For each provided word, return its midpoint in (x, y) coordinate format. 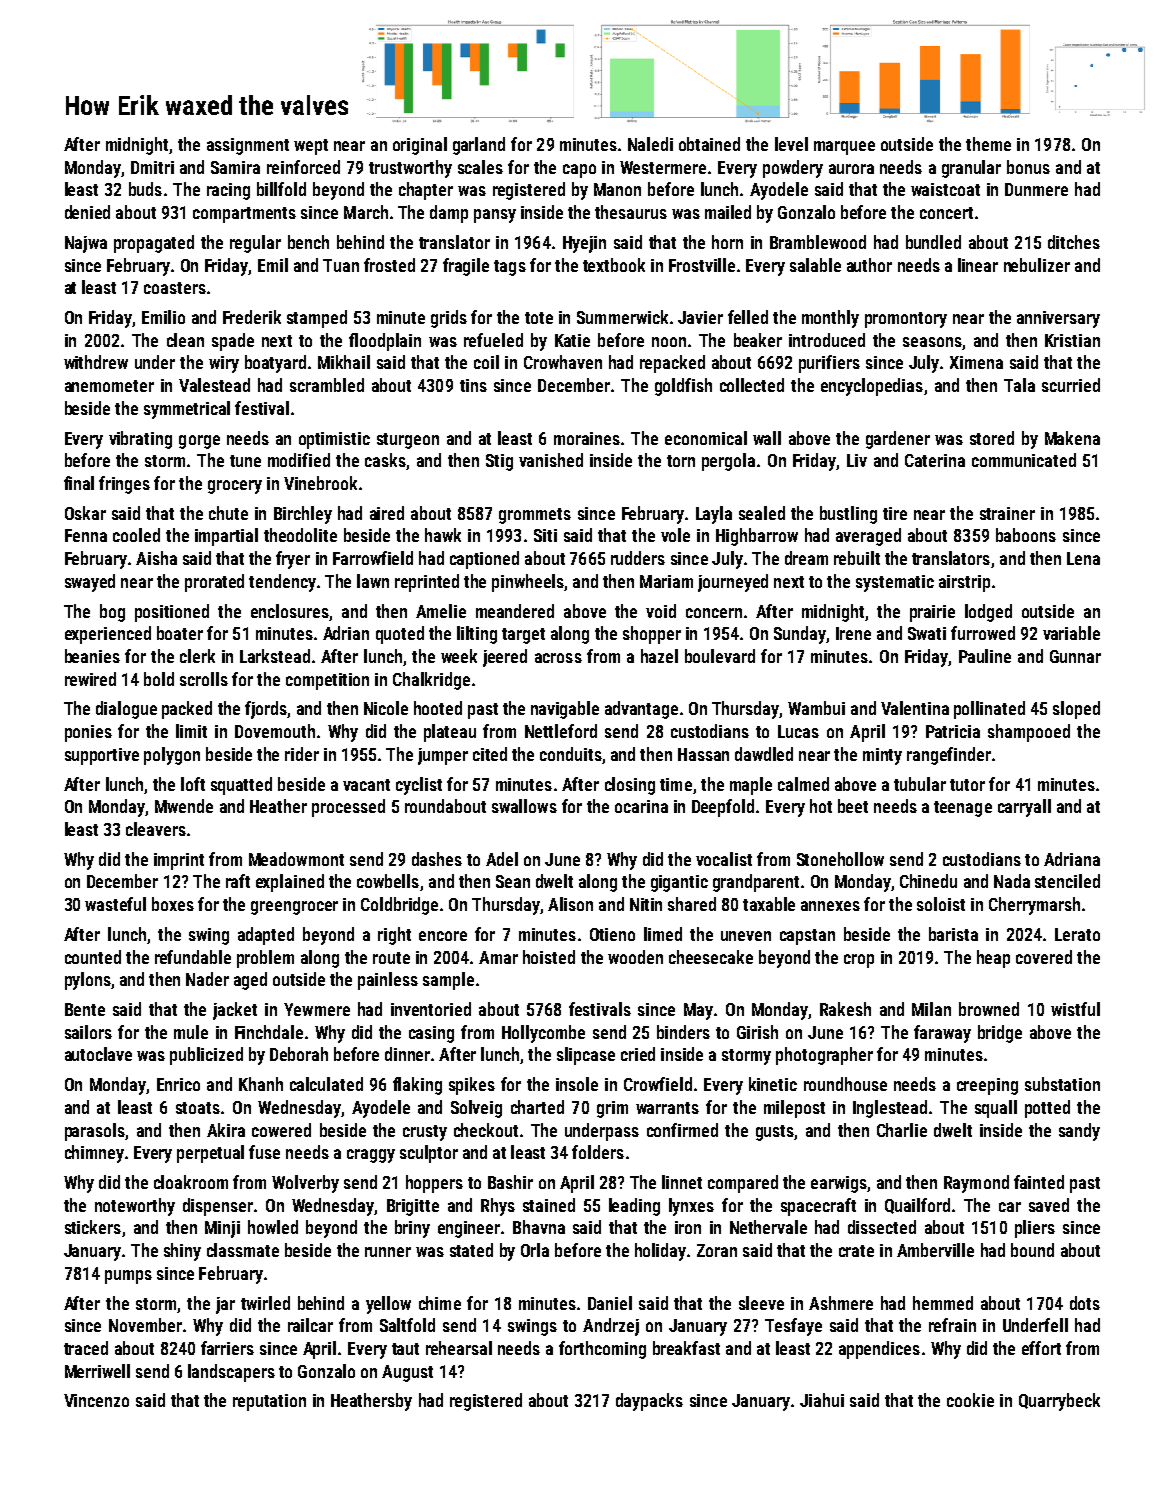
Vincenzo (96, 1400)
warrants (667, 1108)
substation (1062, 1084)
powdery (793, 169)
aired (387, 513)
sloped (1076, 710)
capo (579, 171)
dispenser (218, 1207)
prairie (932, 613)
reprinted (427, 583)
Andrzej (611, 1327)
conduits (571, 754)
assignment (248, 146)
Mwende (184, 806)
